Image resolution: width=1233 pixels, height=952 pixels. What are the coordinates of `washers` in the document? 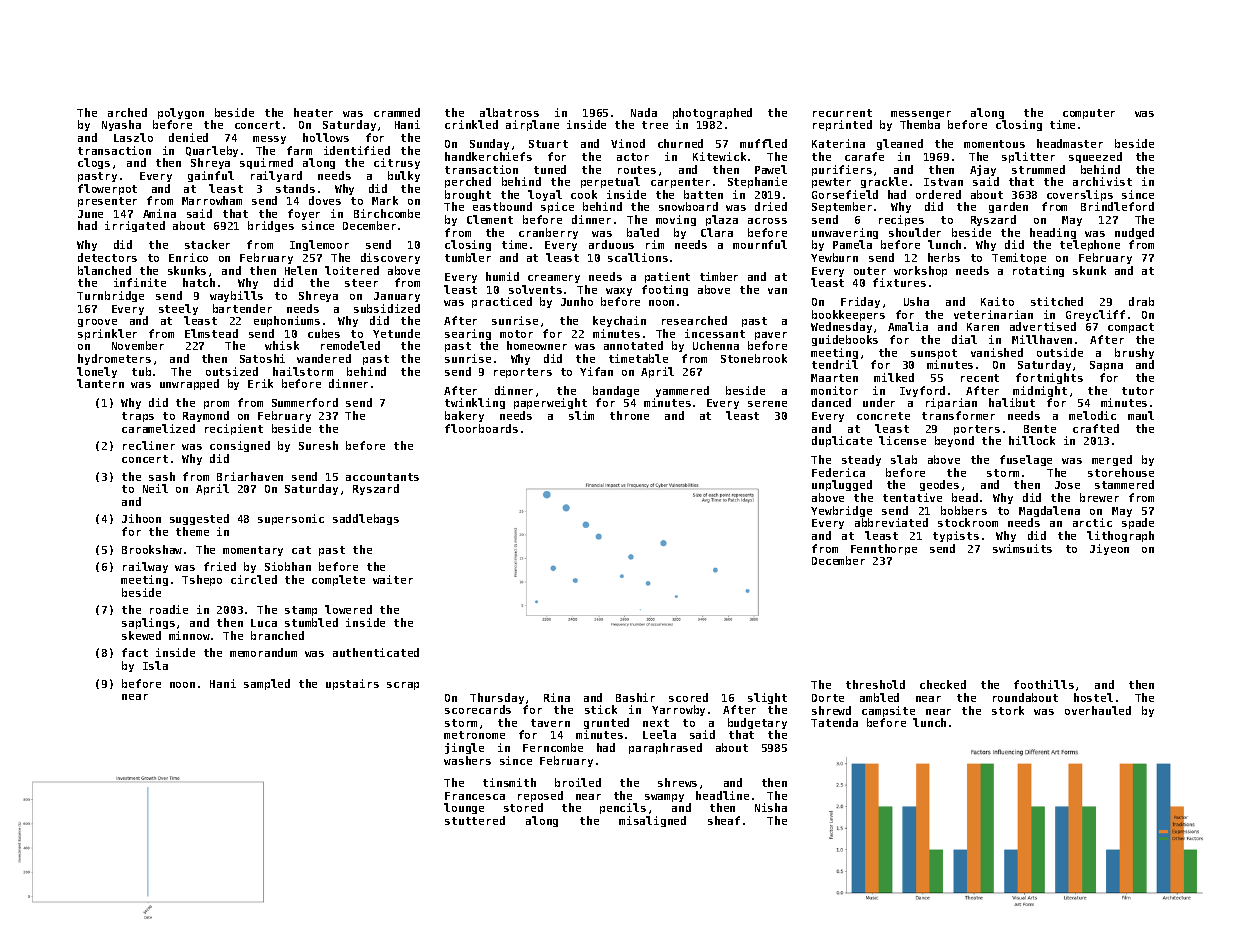 It's located at (467, 760).
